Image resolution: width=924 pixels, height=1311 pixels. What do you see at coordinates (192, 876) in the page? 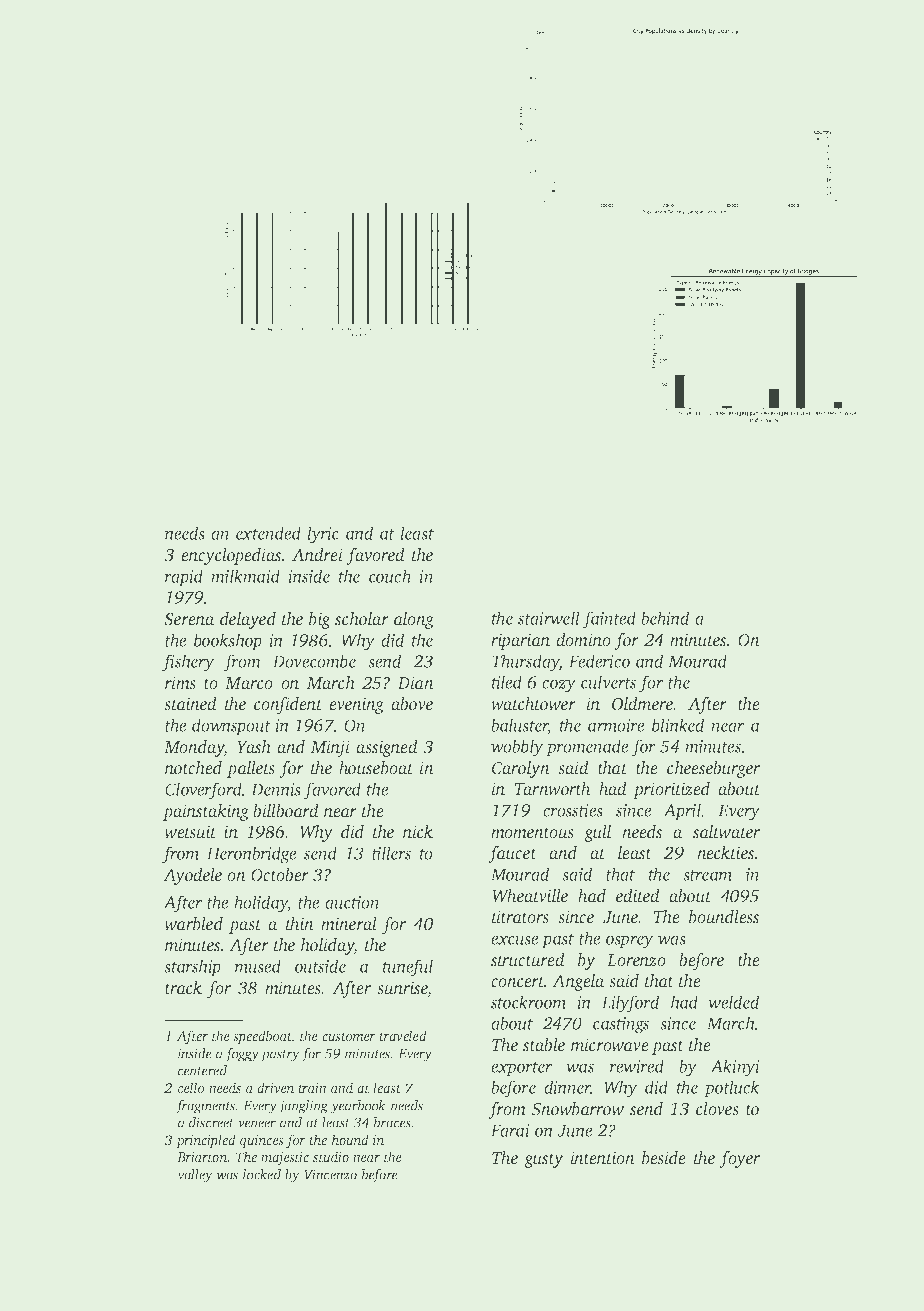
I see `Ayodele` at bounding box center [192, 876].
